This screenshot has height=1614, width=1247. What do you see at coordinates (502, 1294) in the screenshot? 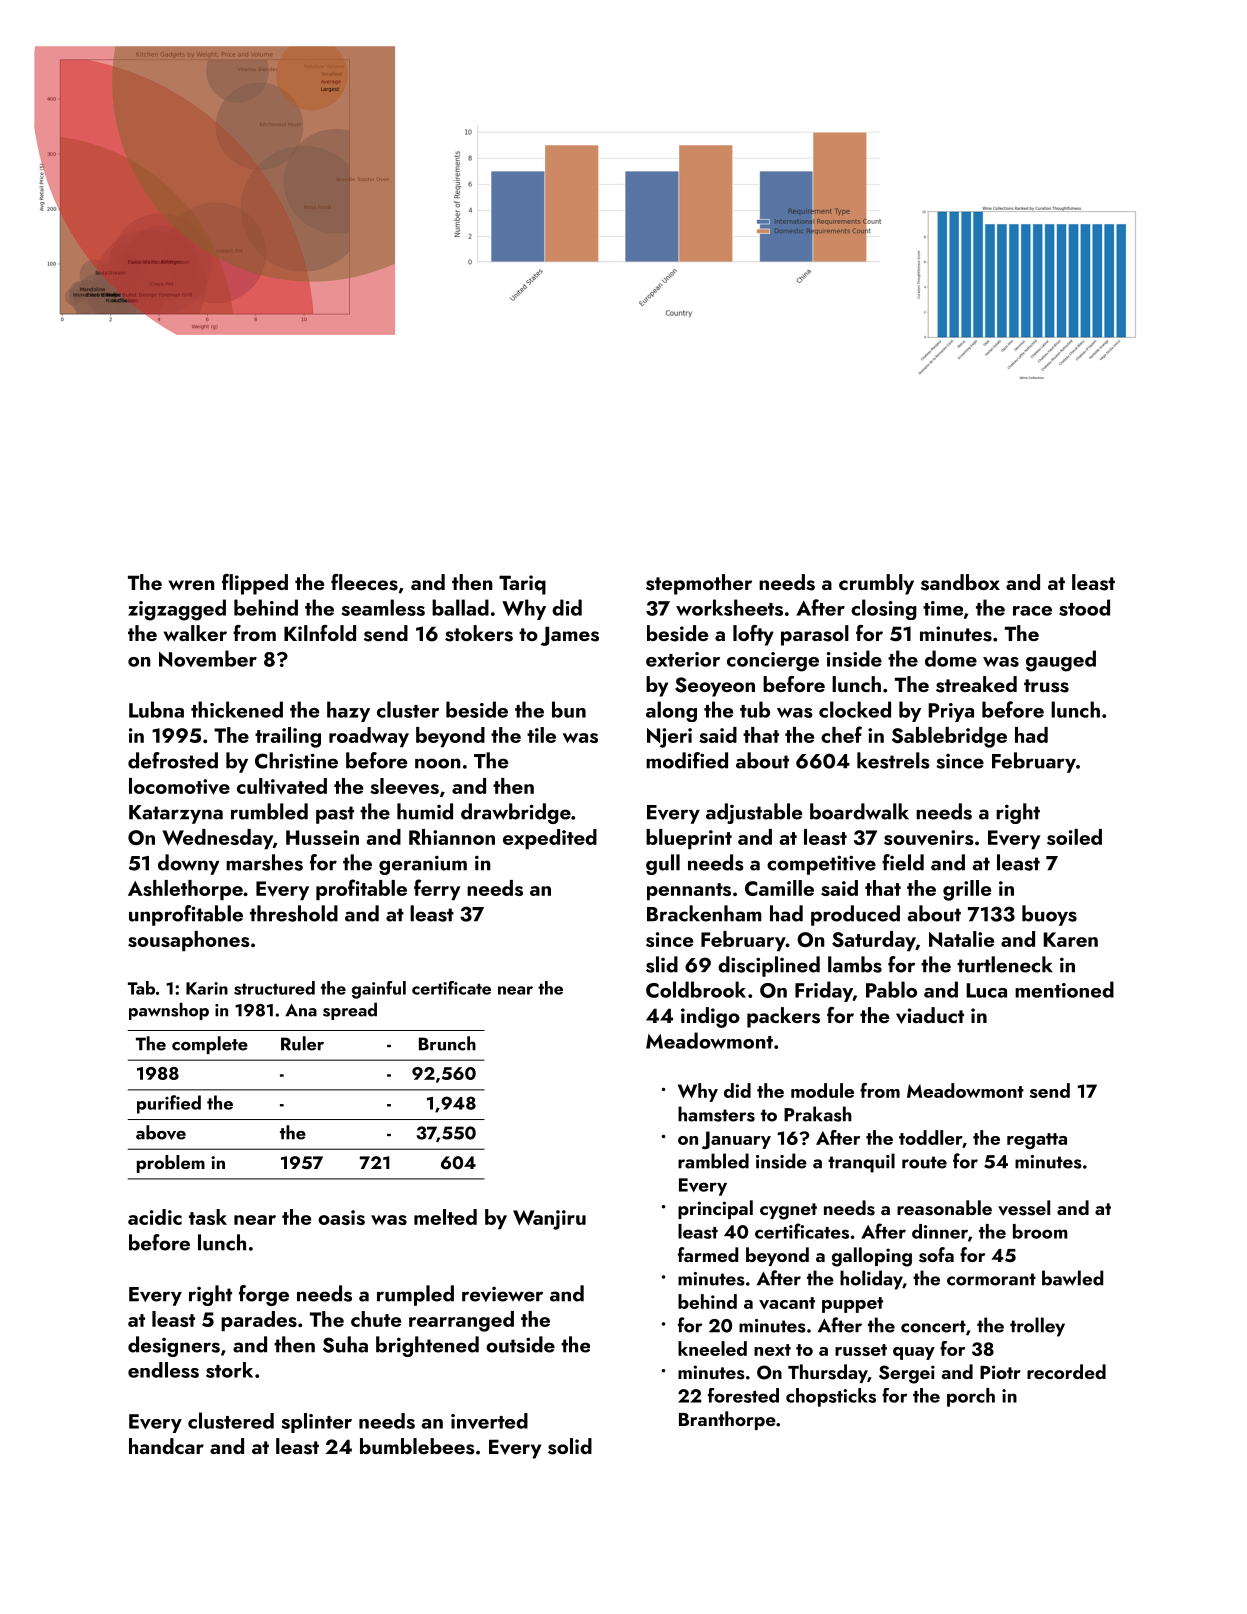
I see `reviewer` at bounding box center [502, 1294].
